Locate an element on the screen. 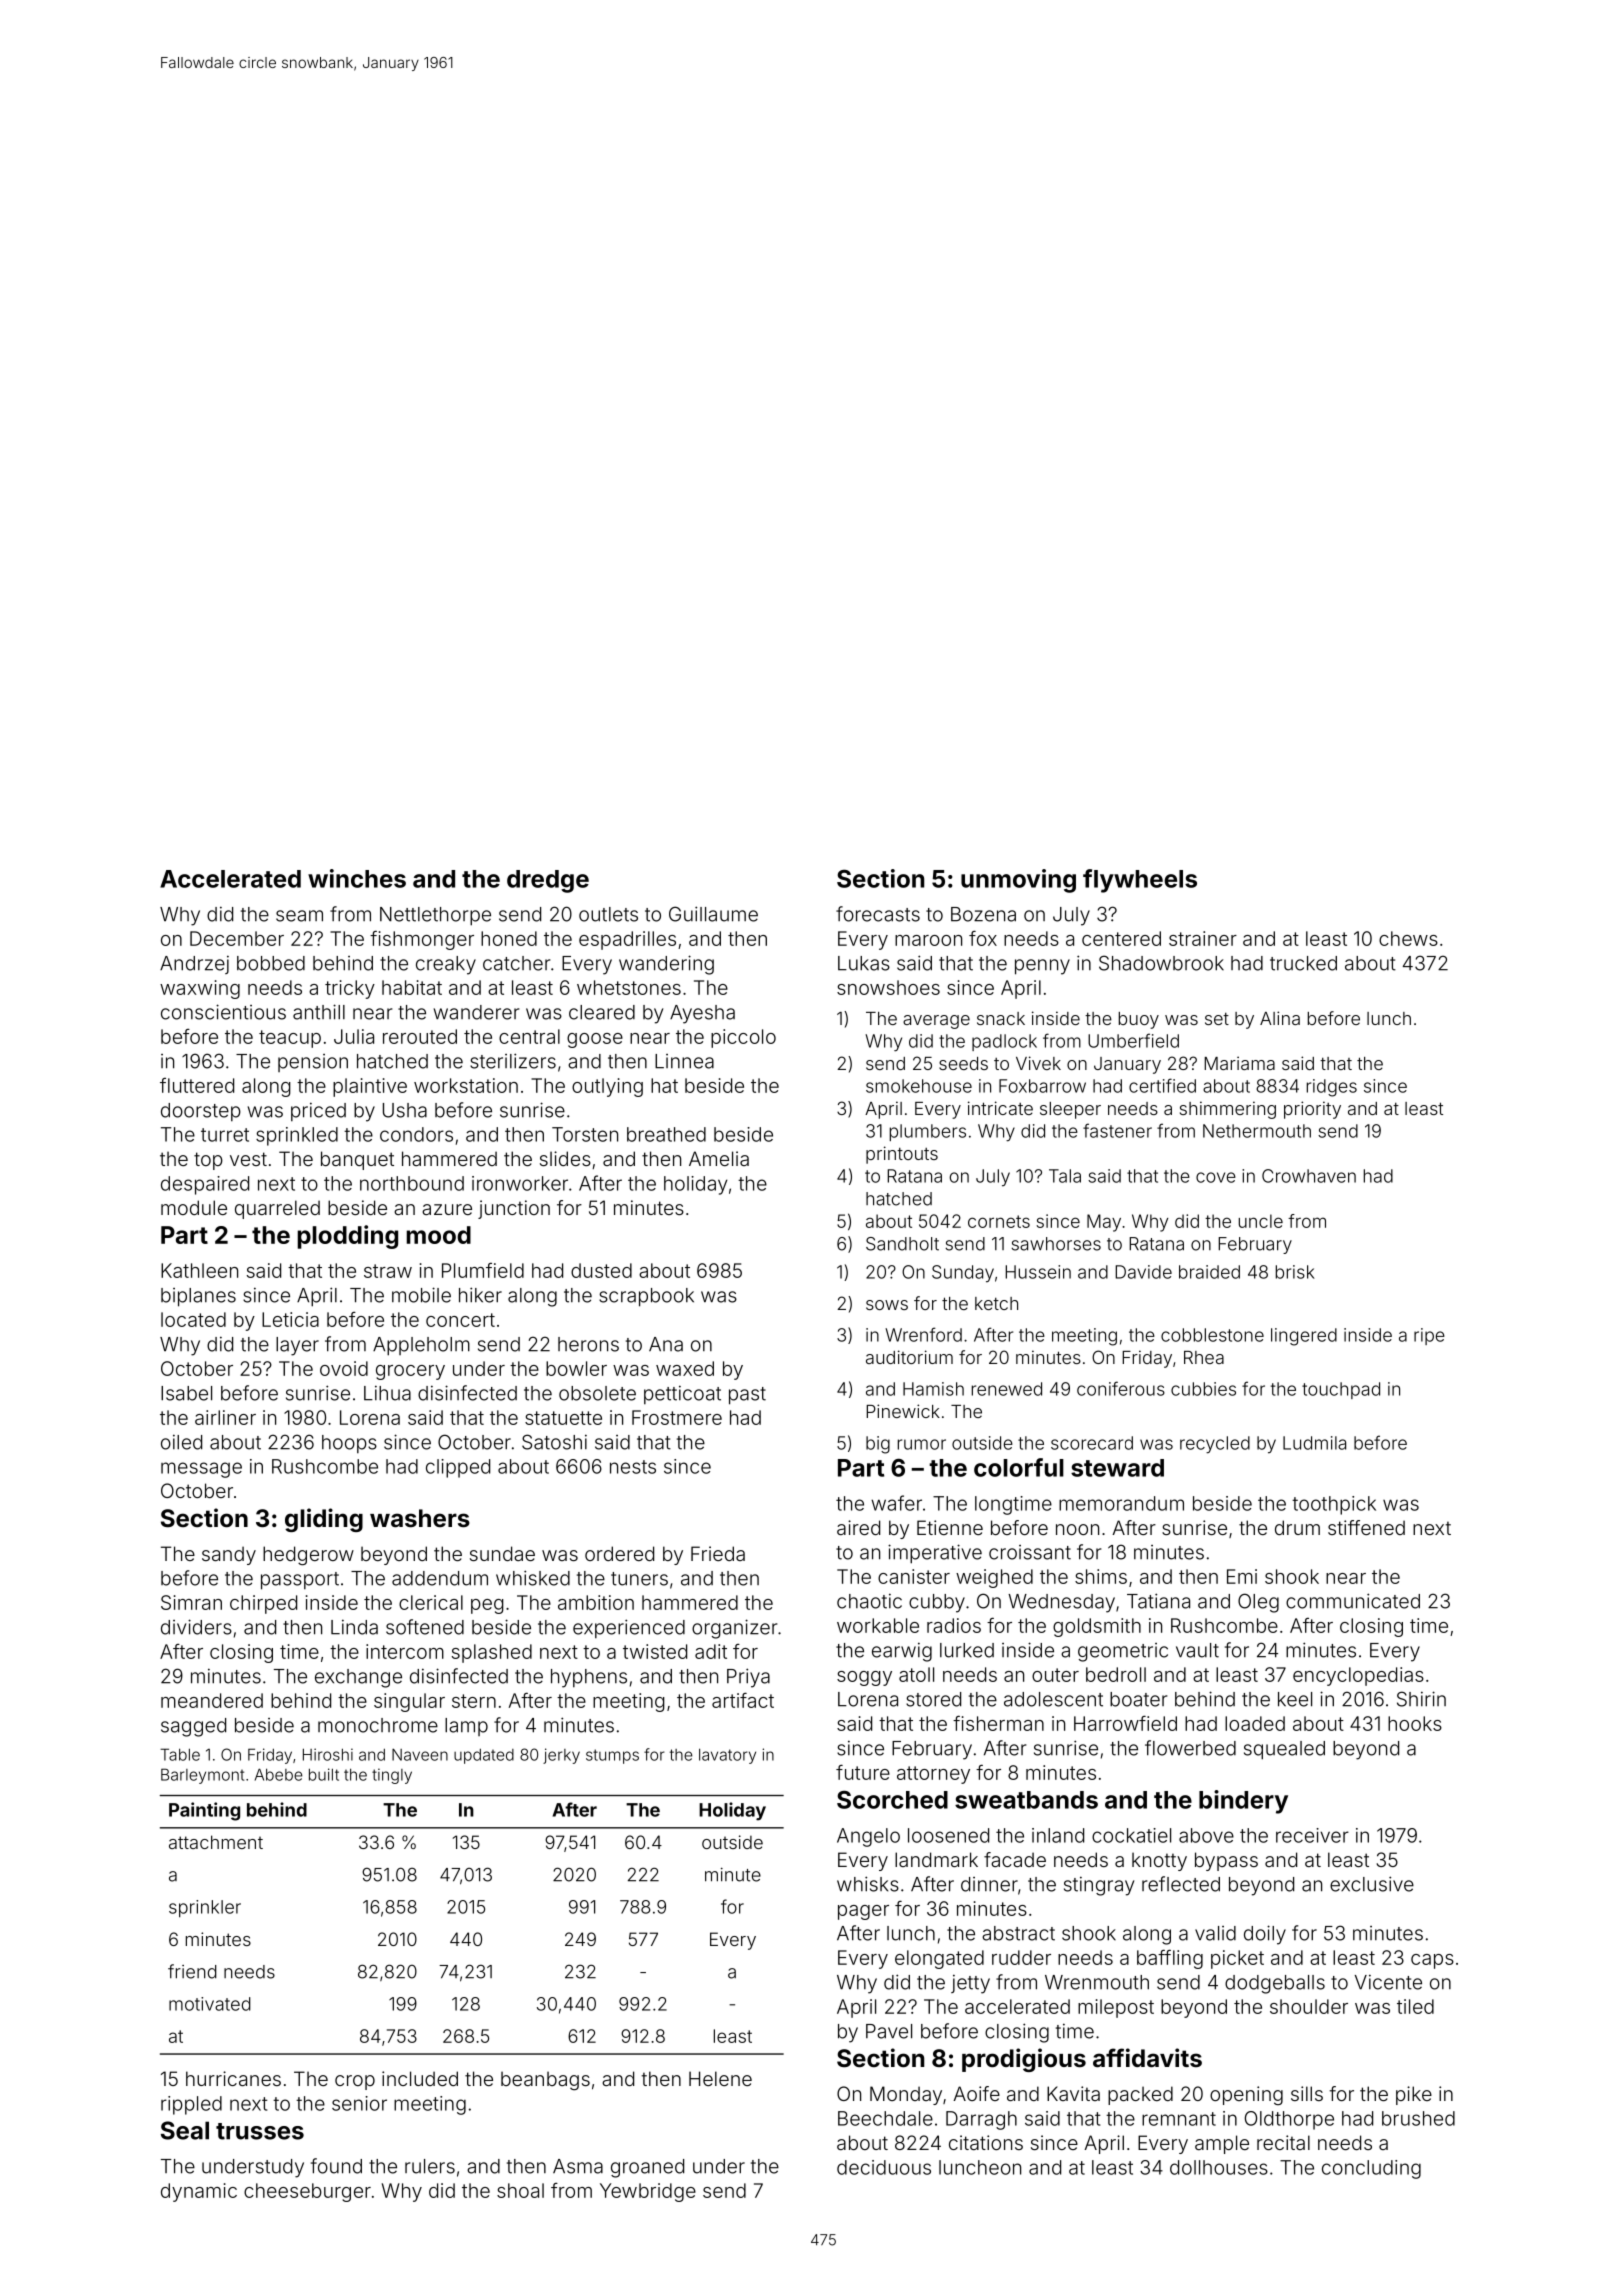  stored is located at coordinates (933, 1699).
